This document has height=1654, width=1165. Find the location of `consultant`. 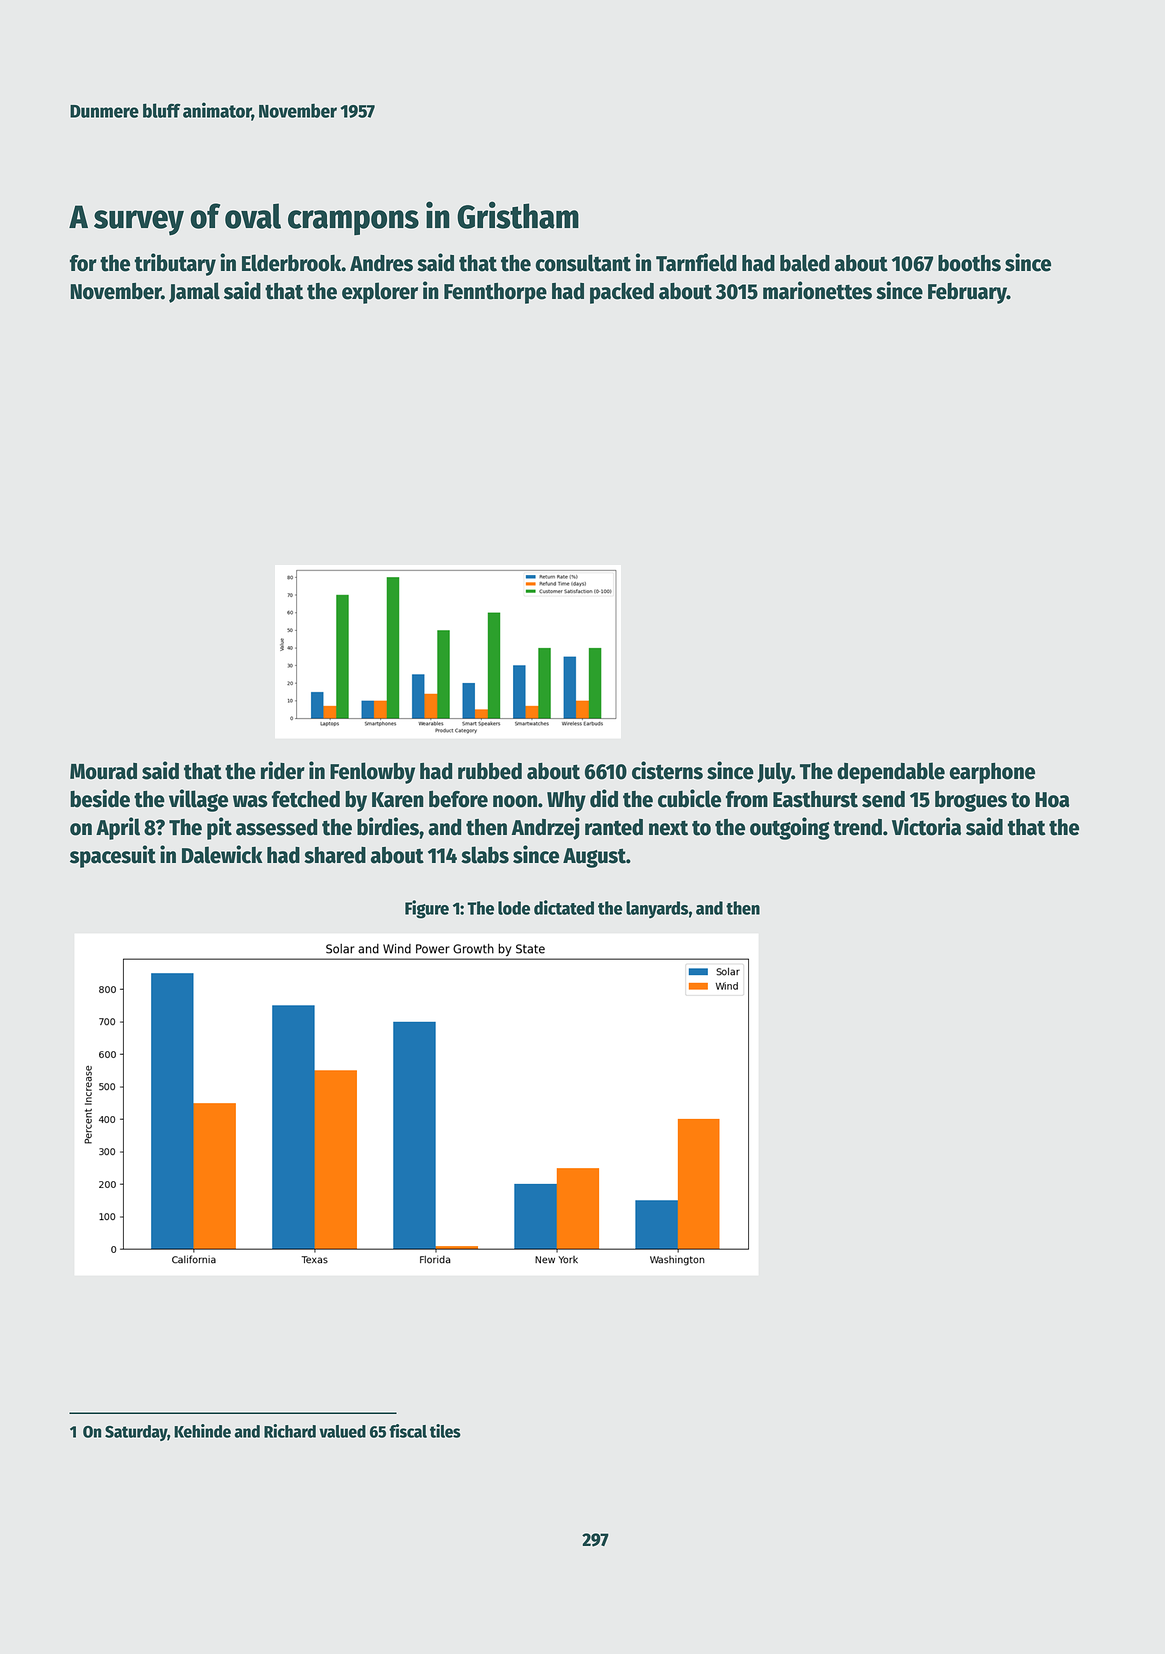

consultant is located at coordinates (583, 263).
